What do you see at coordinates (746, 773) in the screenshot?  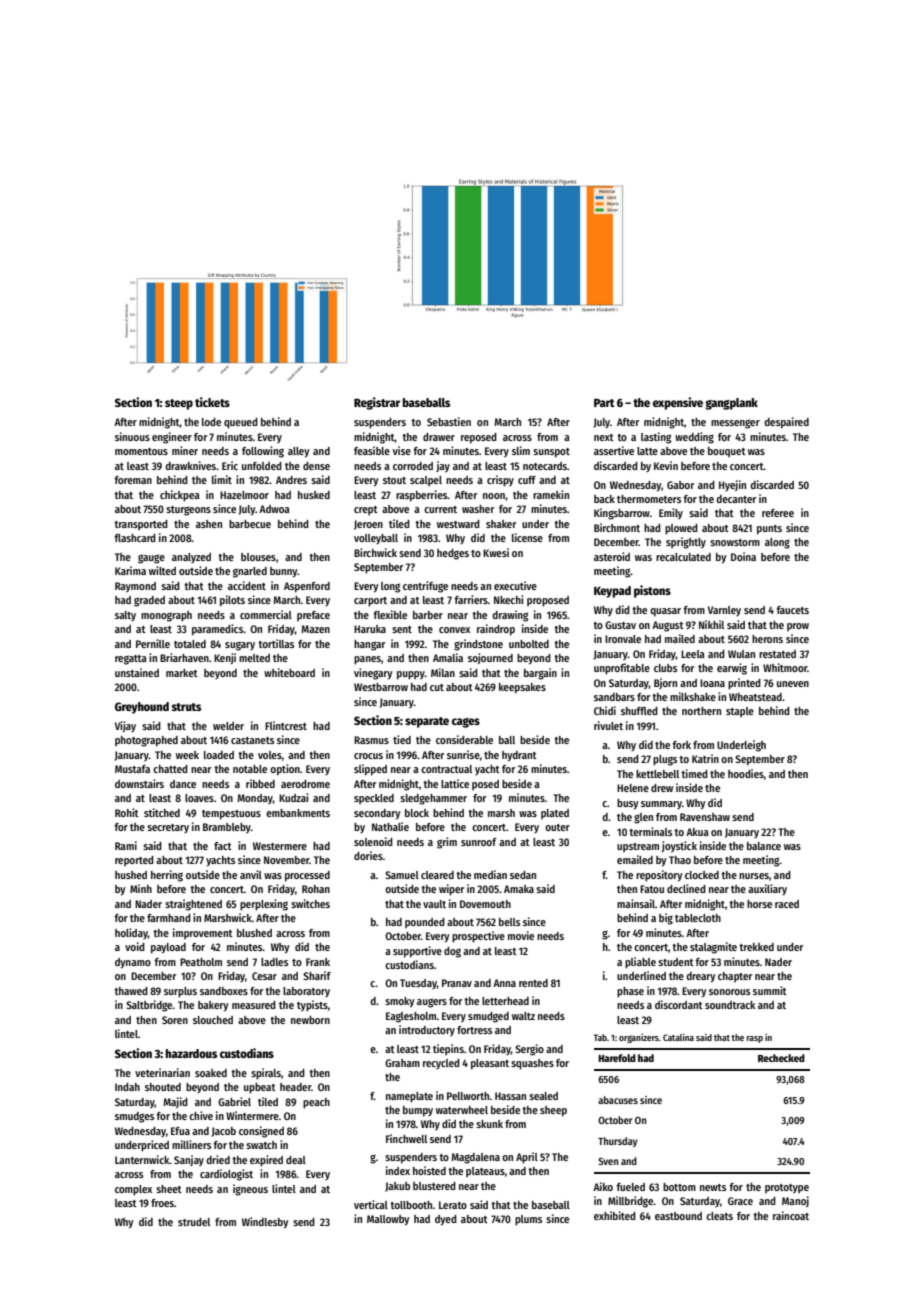 I see `hoodies` at bounding box center [746, 773].
